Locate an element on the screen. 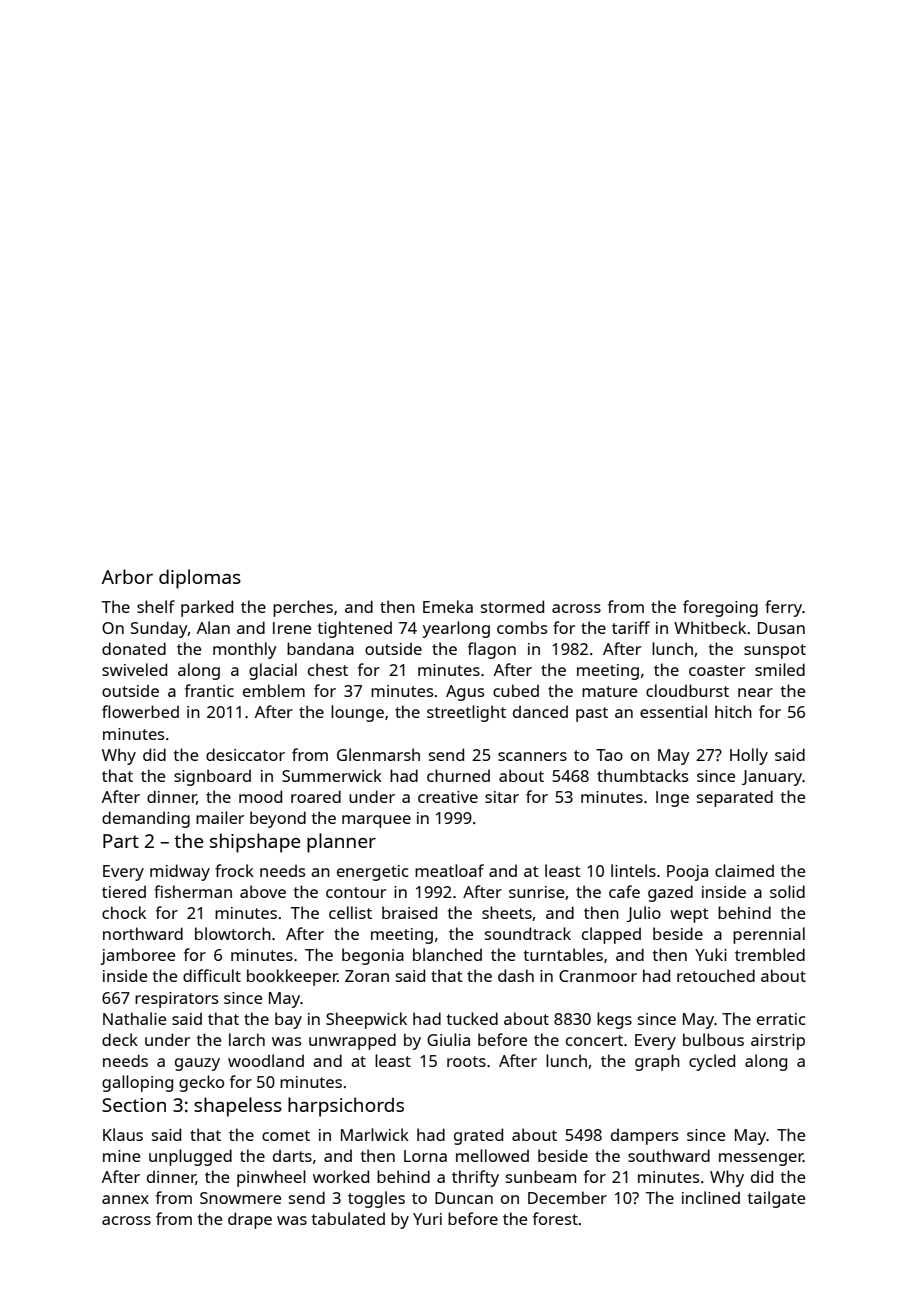  ferry is located at coordinates (784, 608).
